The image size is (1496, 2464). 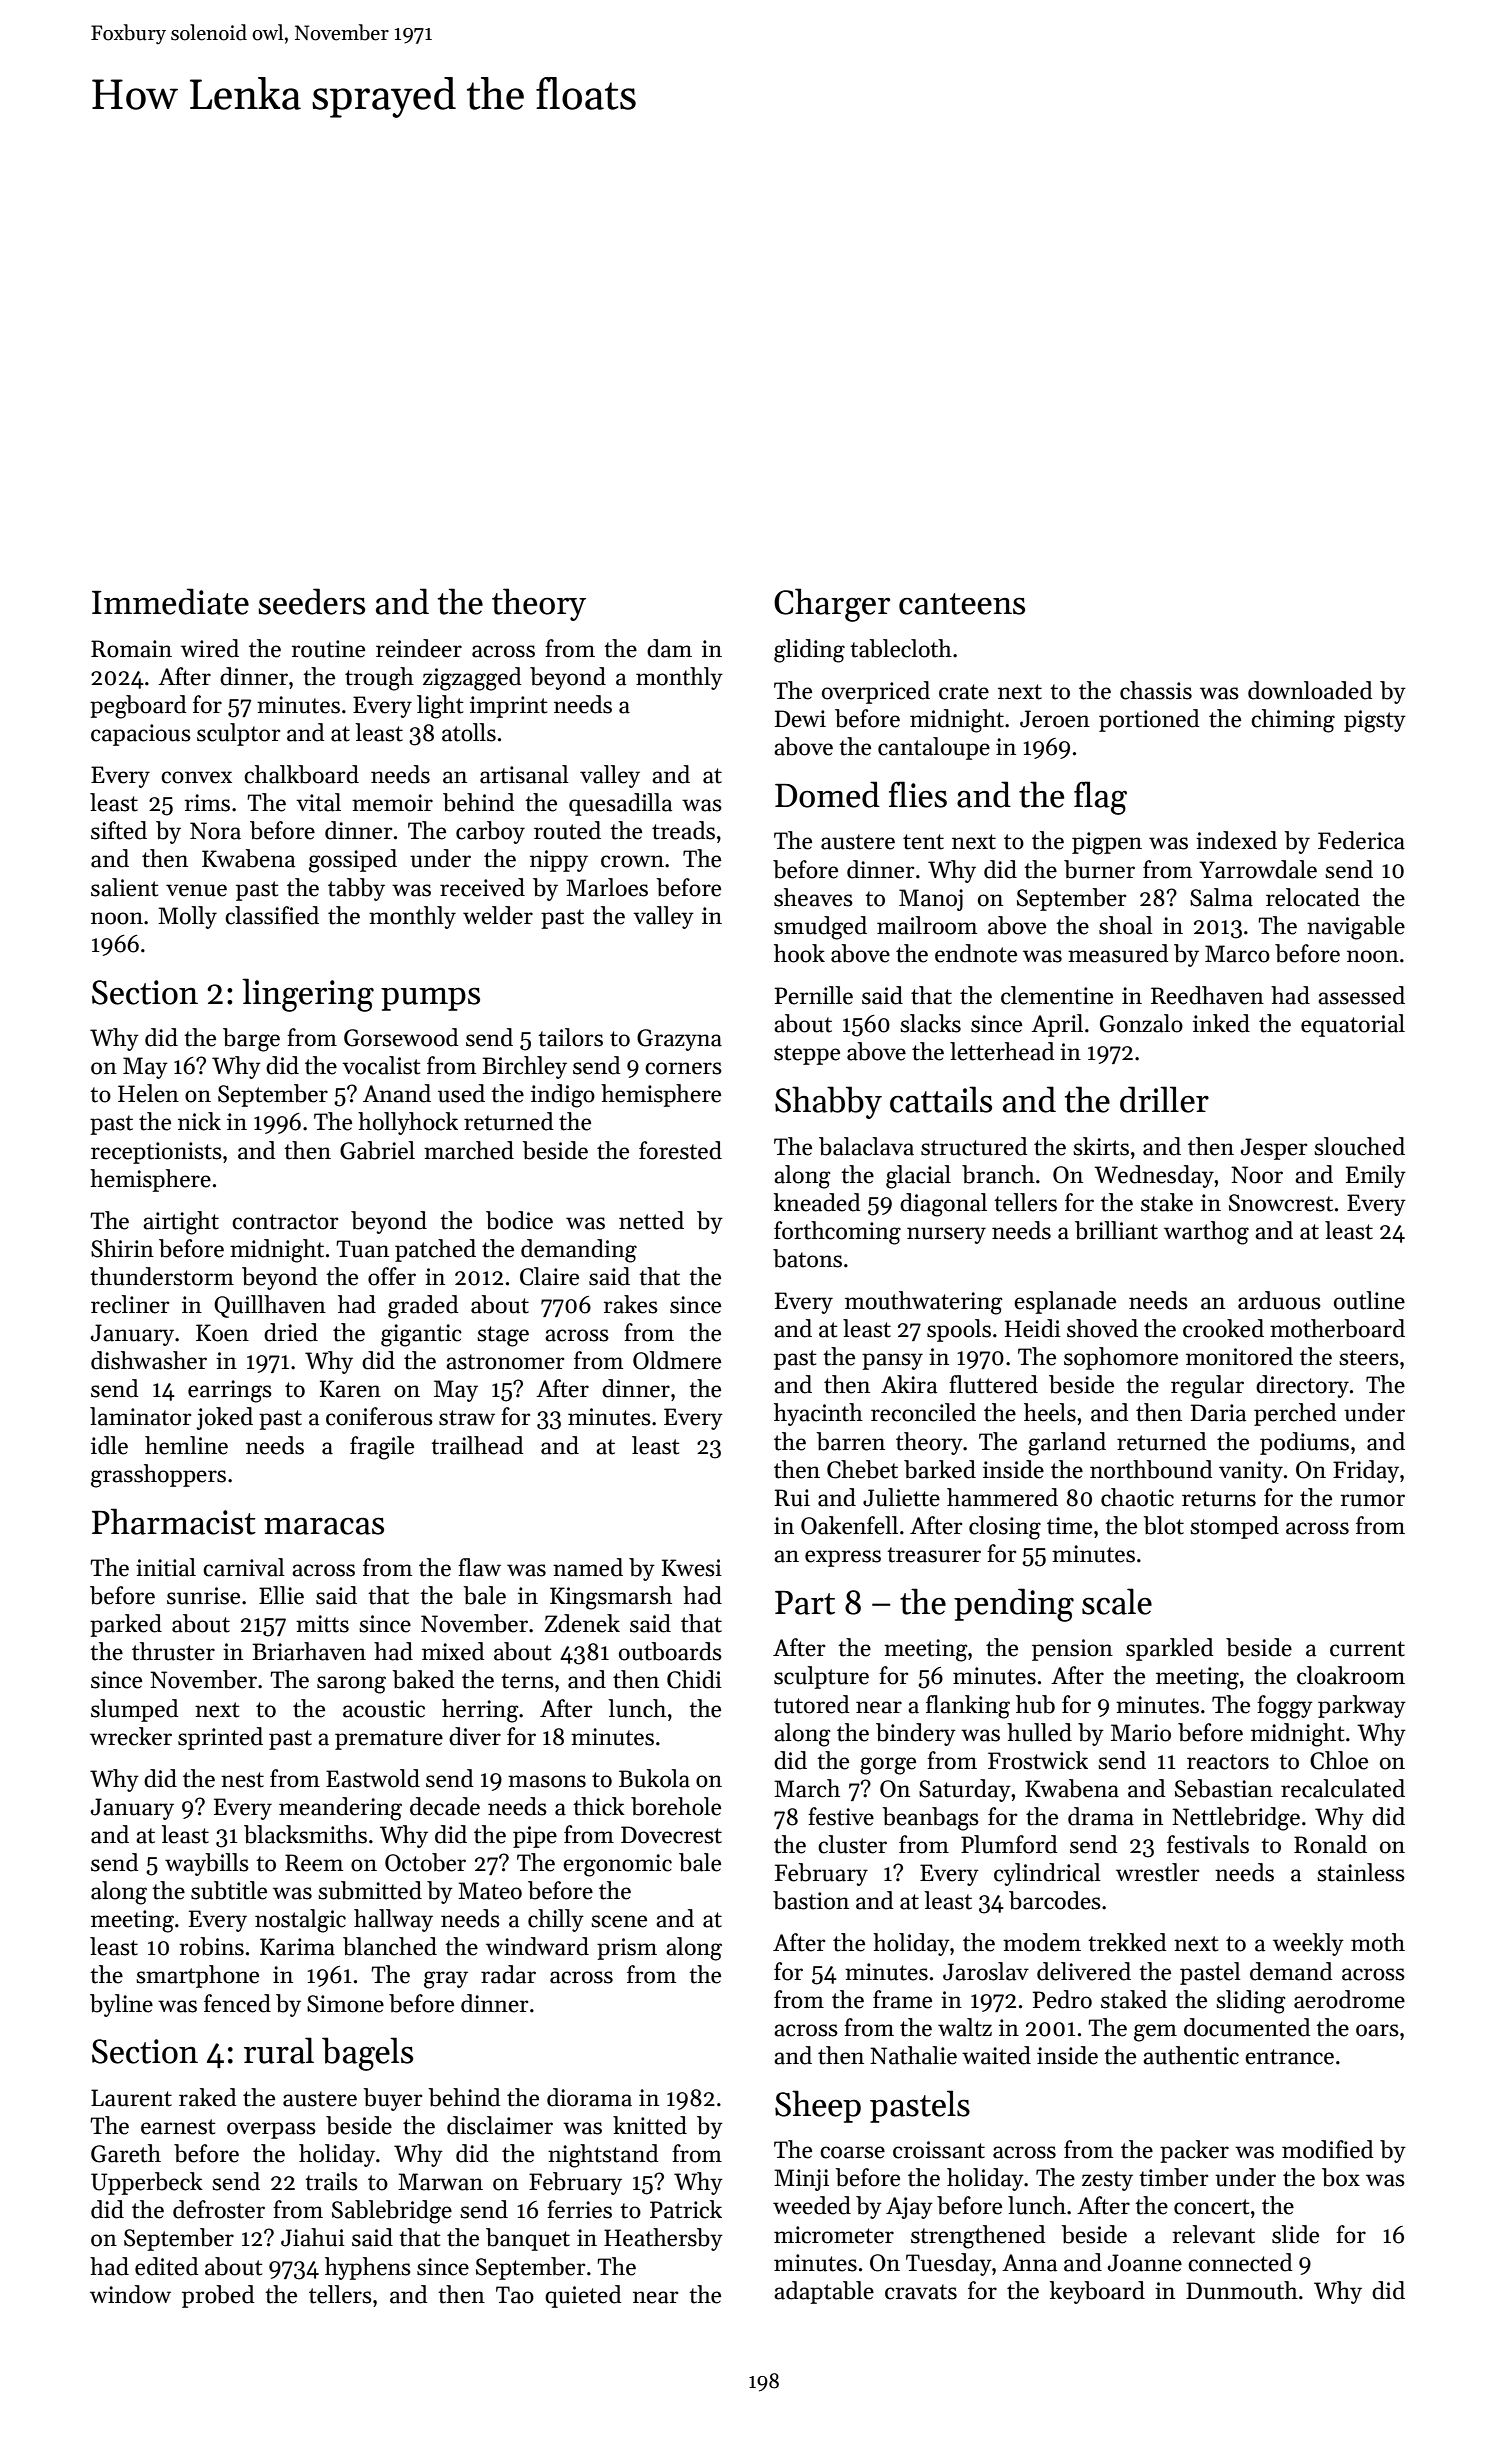 I want to click on April, so click(x=1057, y=1025).
